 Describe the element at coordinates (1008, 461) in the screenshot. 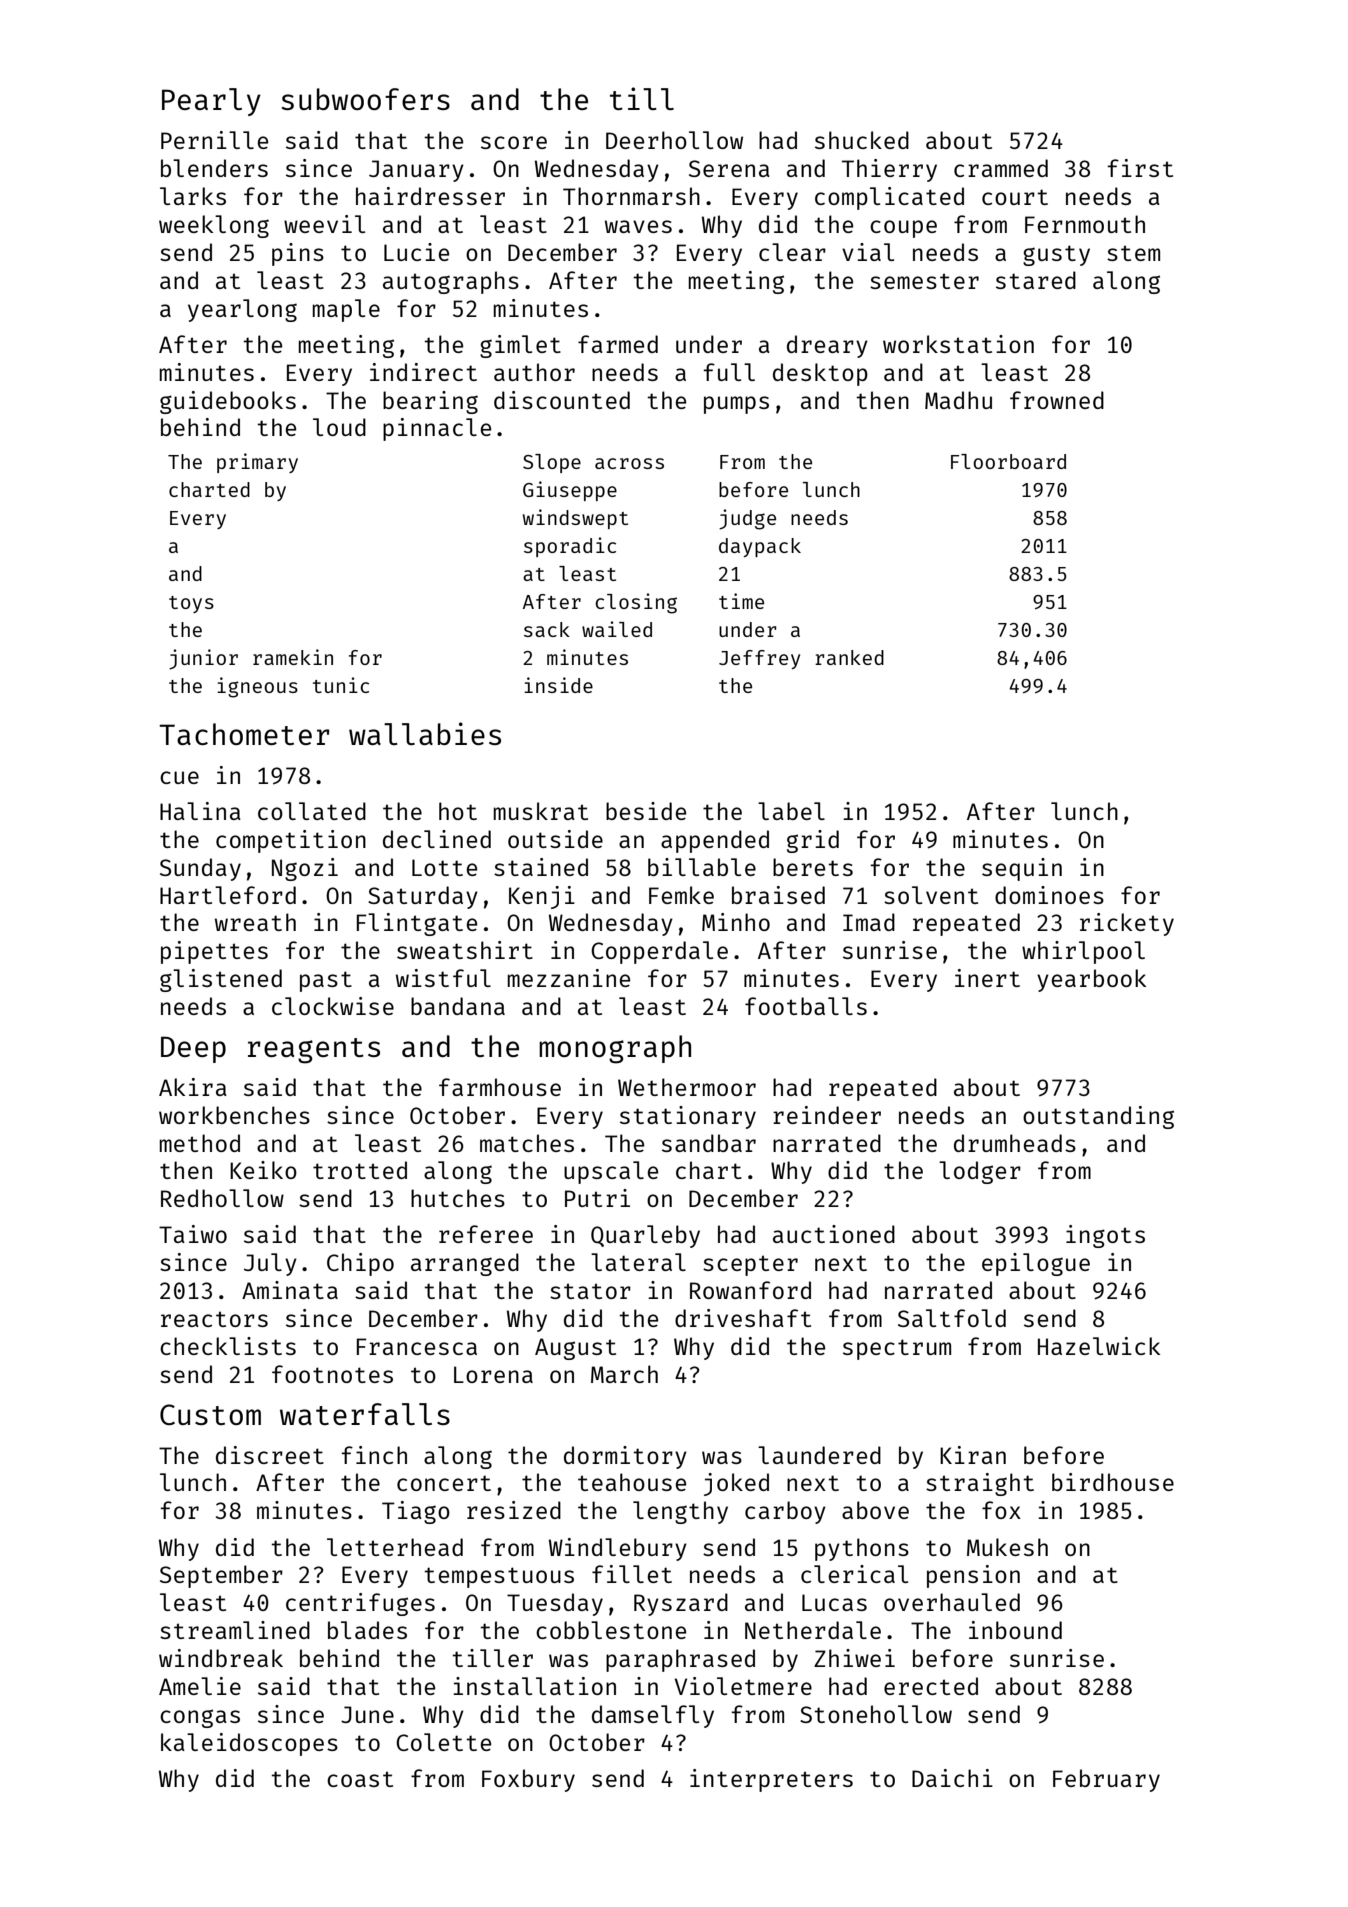

I see `Floorboard` at that location.
